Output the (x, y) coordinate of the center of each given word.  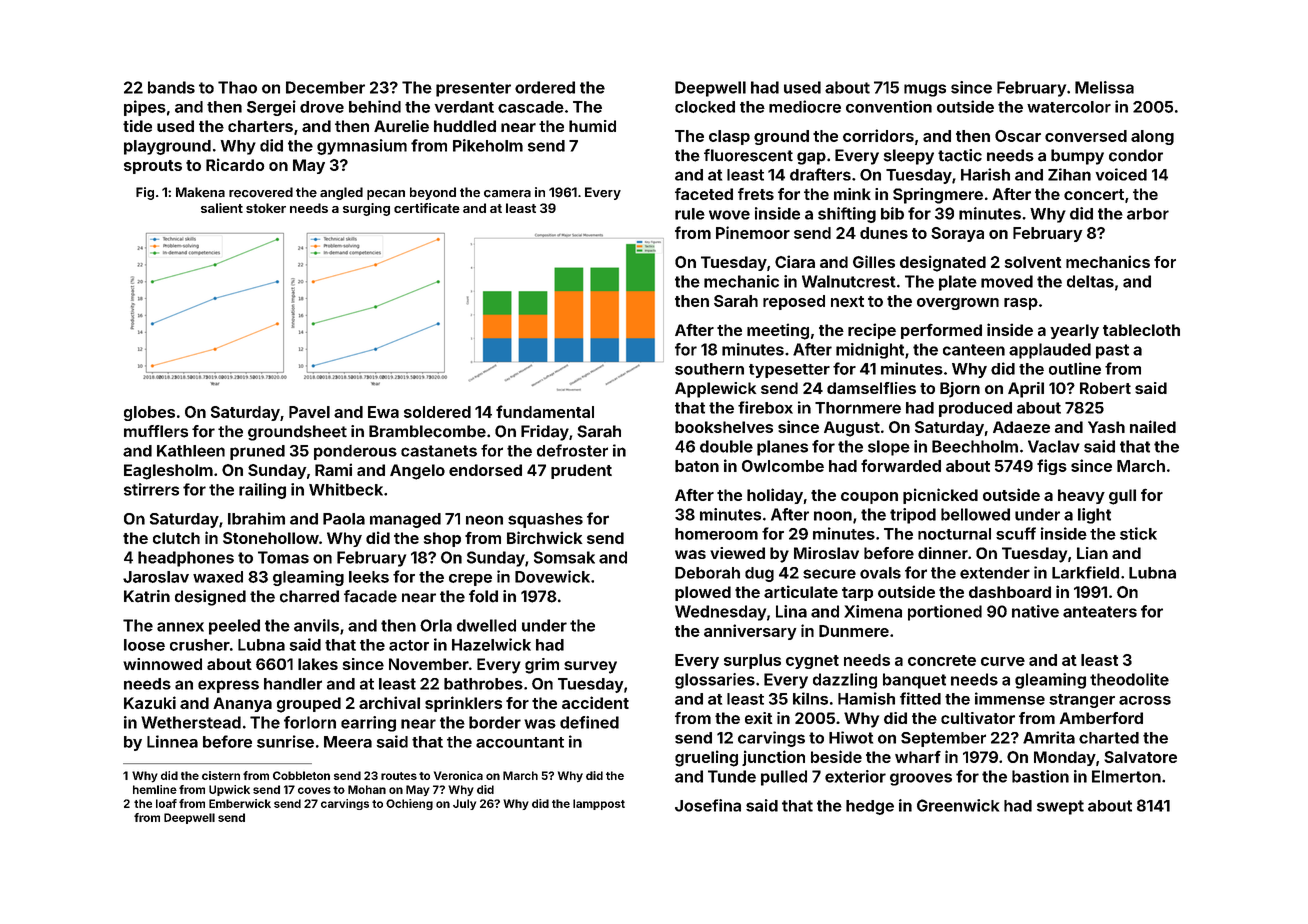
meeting (778, 331)
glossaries (715, 681)
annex (180, 627)
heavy (1081, 496)
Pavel (309, 412)
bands (171, 87)
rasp (1021, 304)
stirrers (151, 489)
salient (222, 208)
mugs (925, 90)
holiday (775, 496)
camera (507, 194)
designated (943, 263)
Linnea (172, 741)
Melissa (1104, 87)
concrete (942, 660)
